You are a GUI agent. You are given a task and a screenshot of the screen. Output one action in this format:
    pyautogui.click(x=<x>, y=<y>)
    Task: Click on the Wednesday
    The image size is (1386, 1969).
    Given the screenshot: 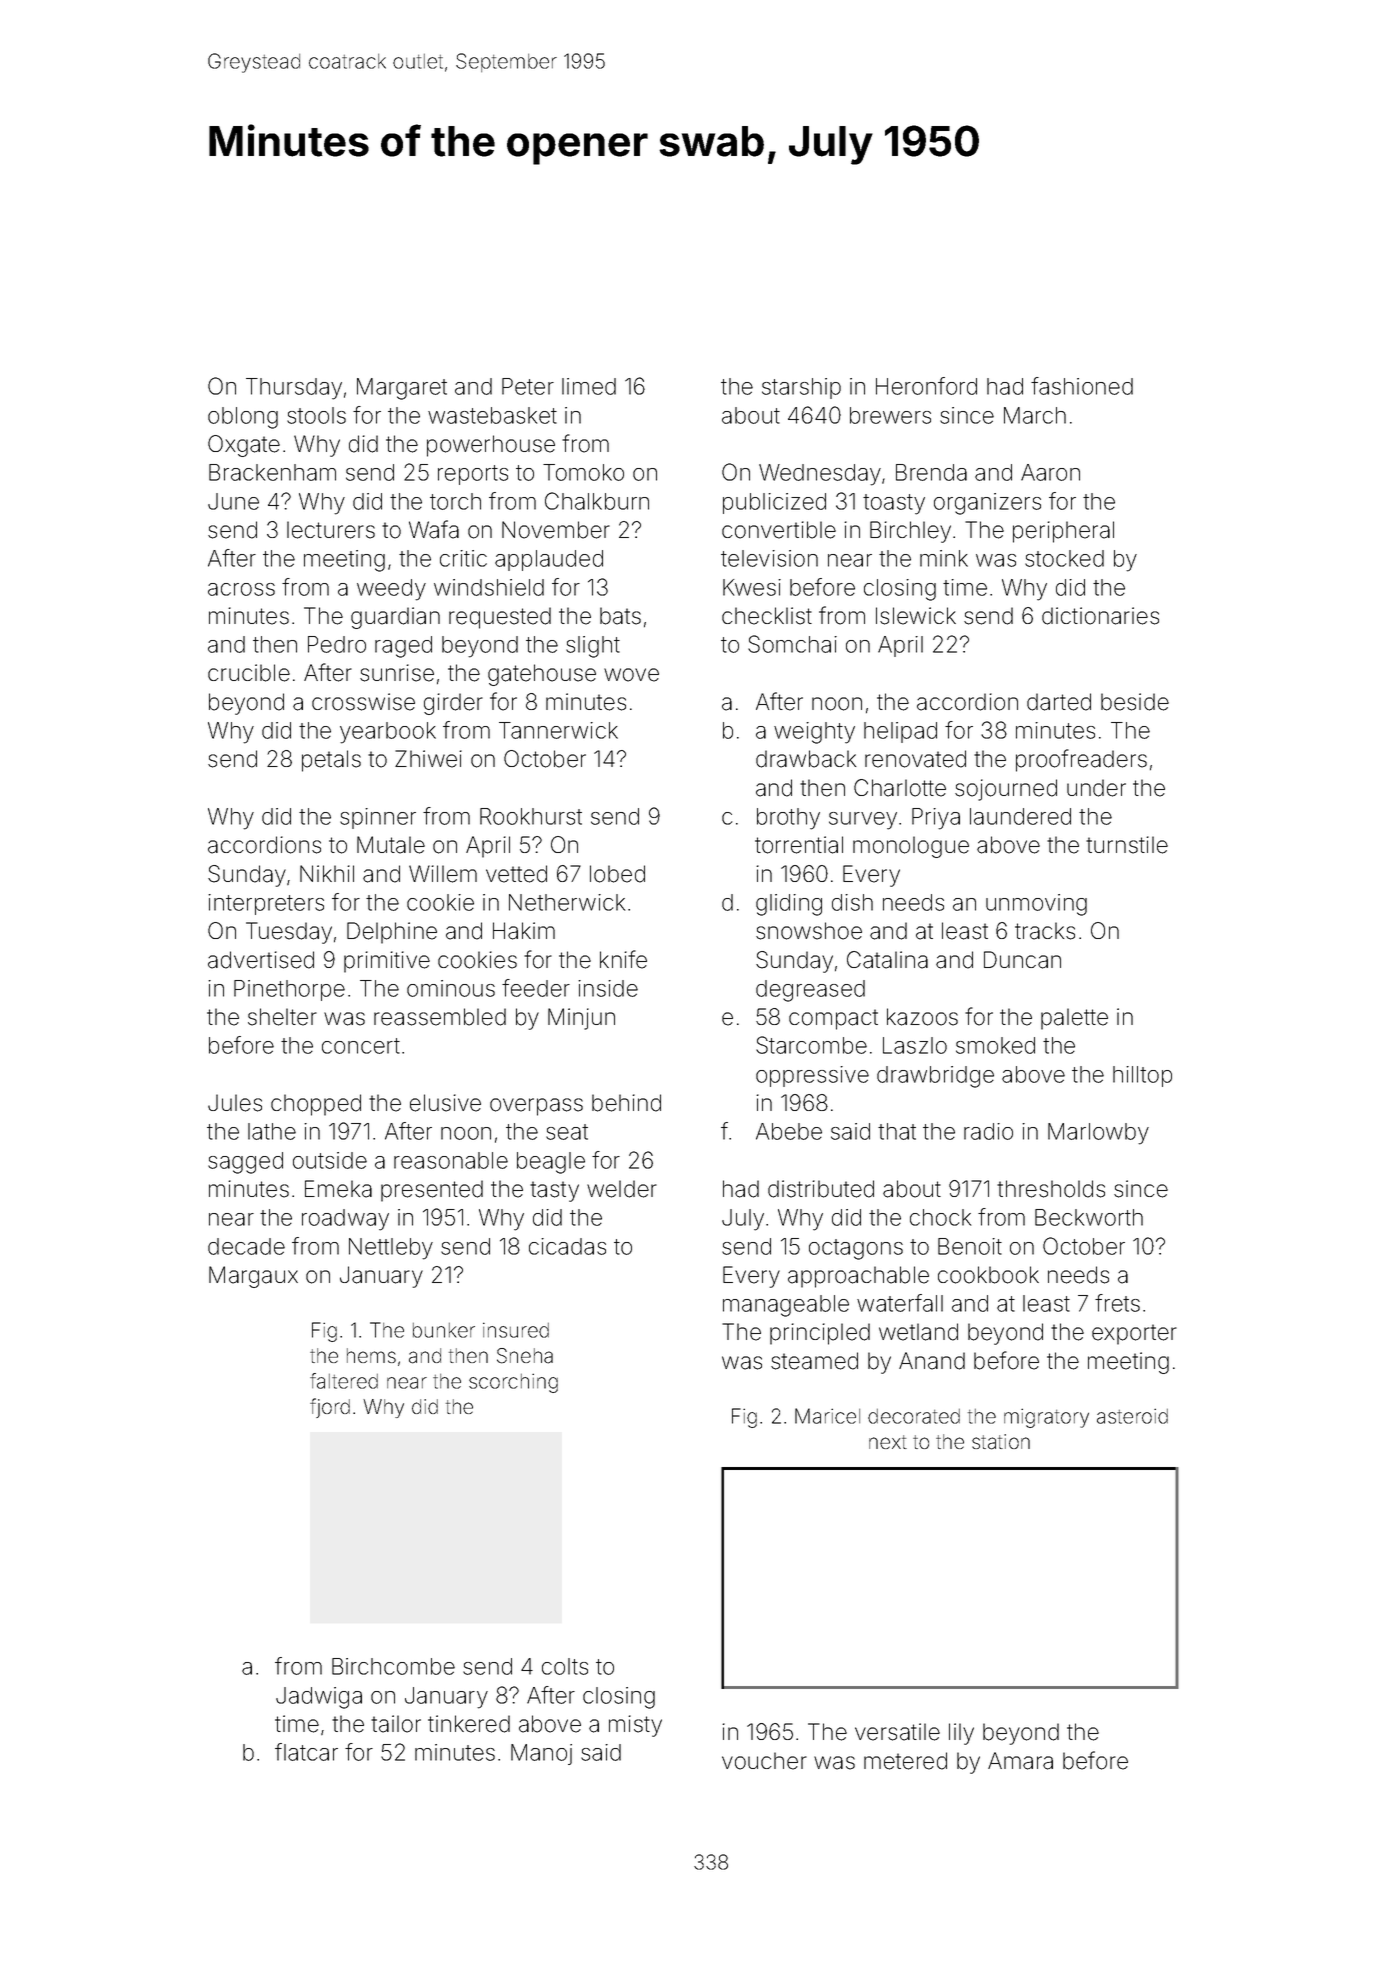 What is the action you would take?
    pyautogui.click(x=820, y=475)
